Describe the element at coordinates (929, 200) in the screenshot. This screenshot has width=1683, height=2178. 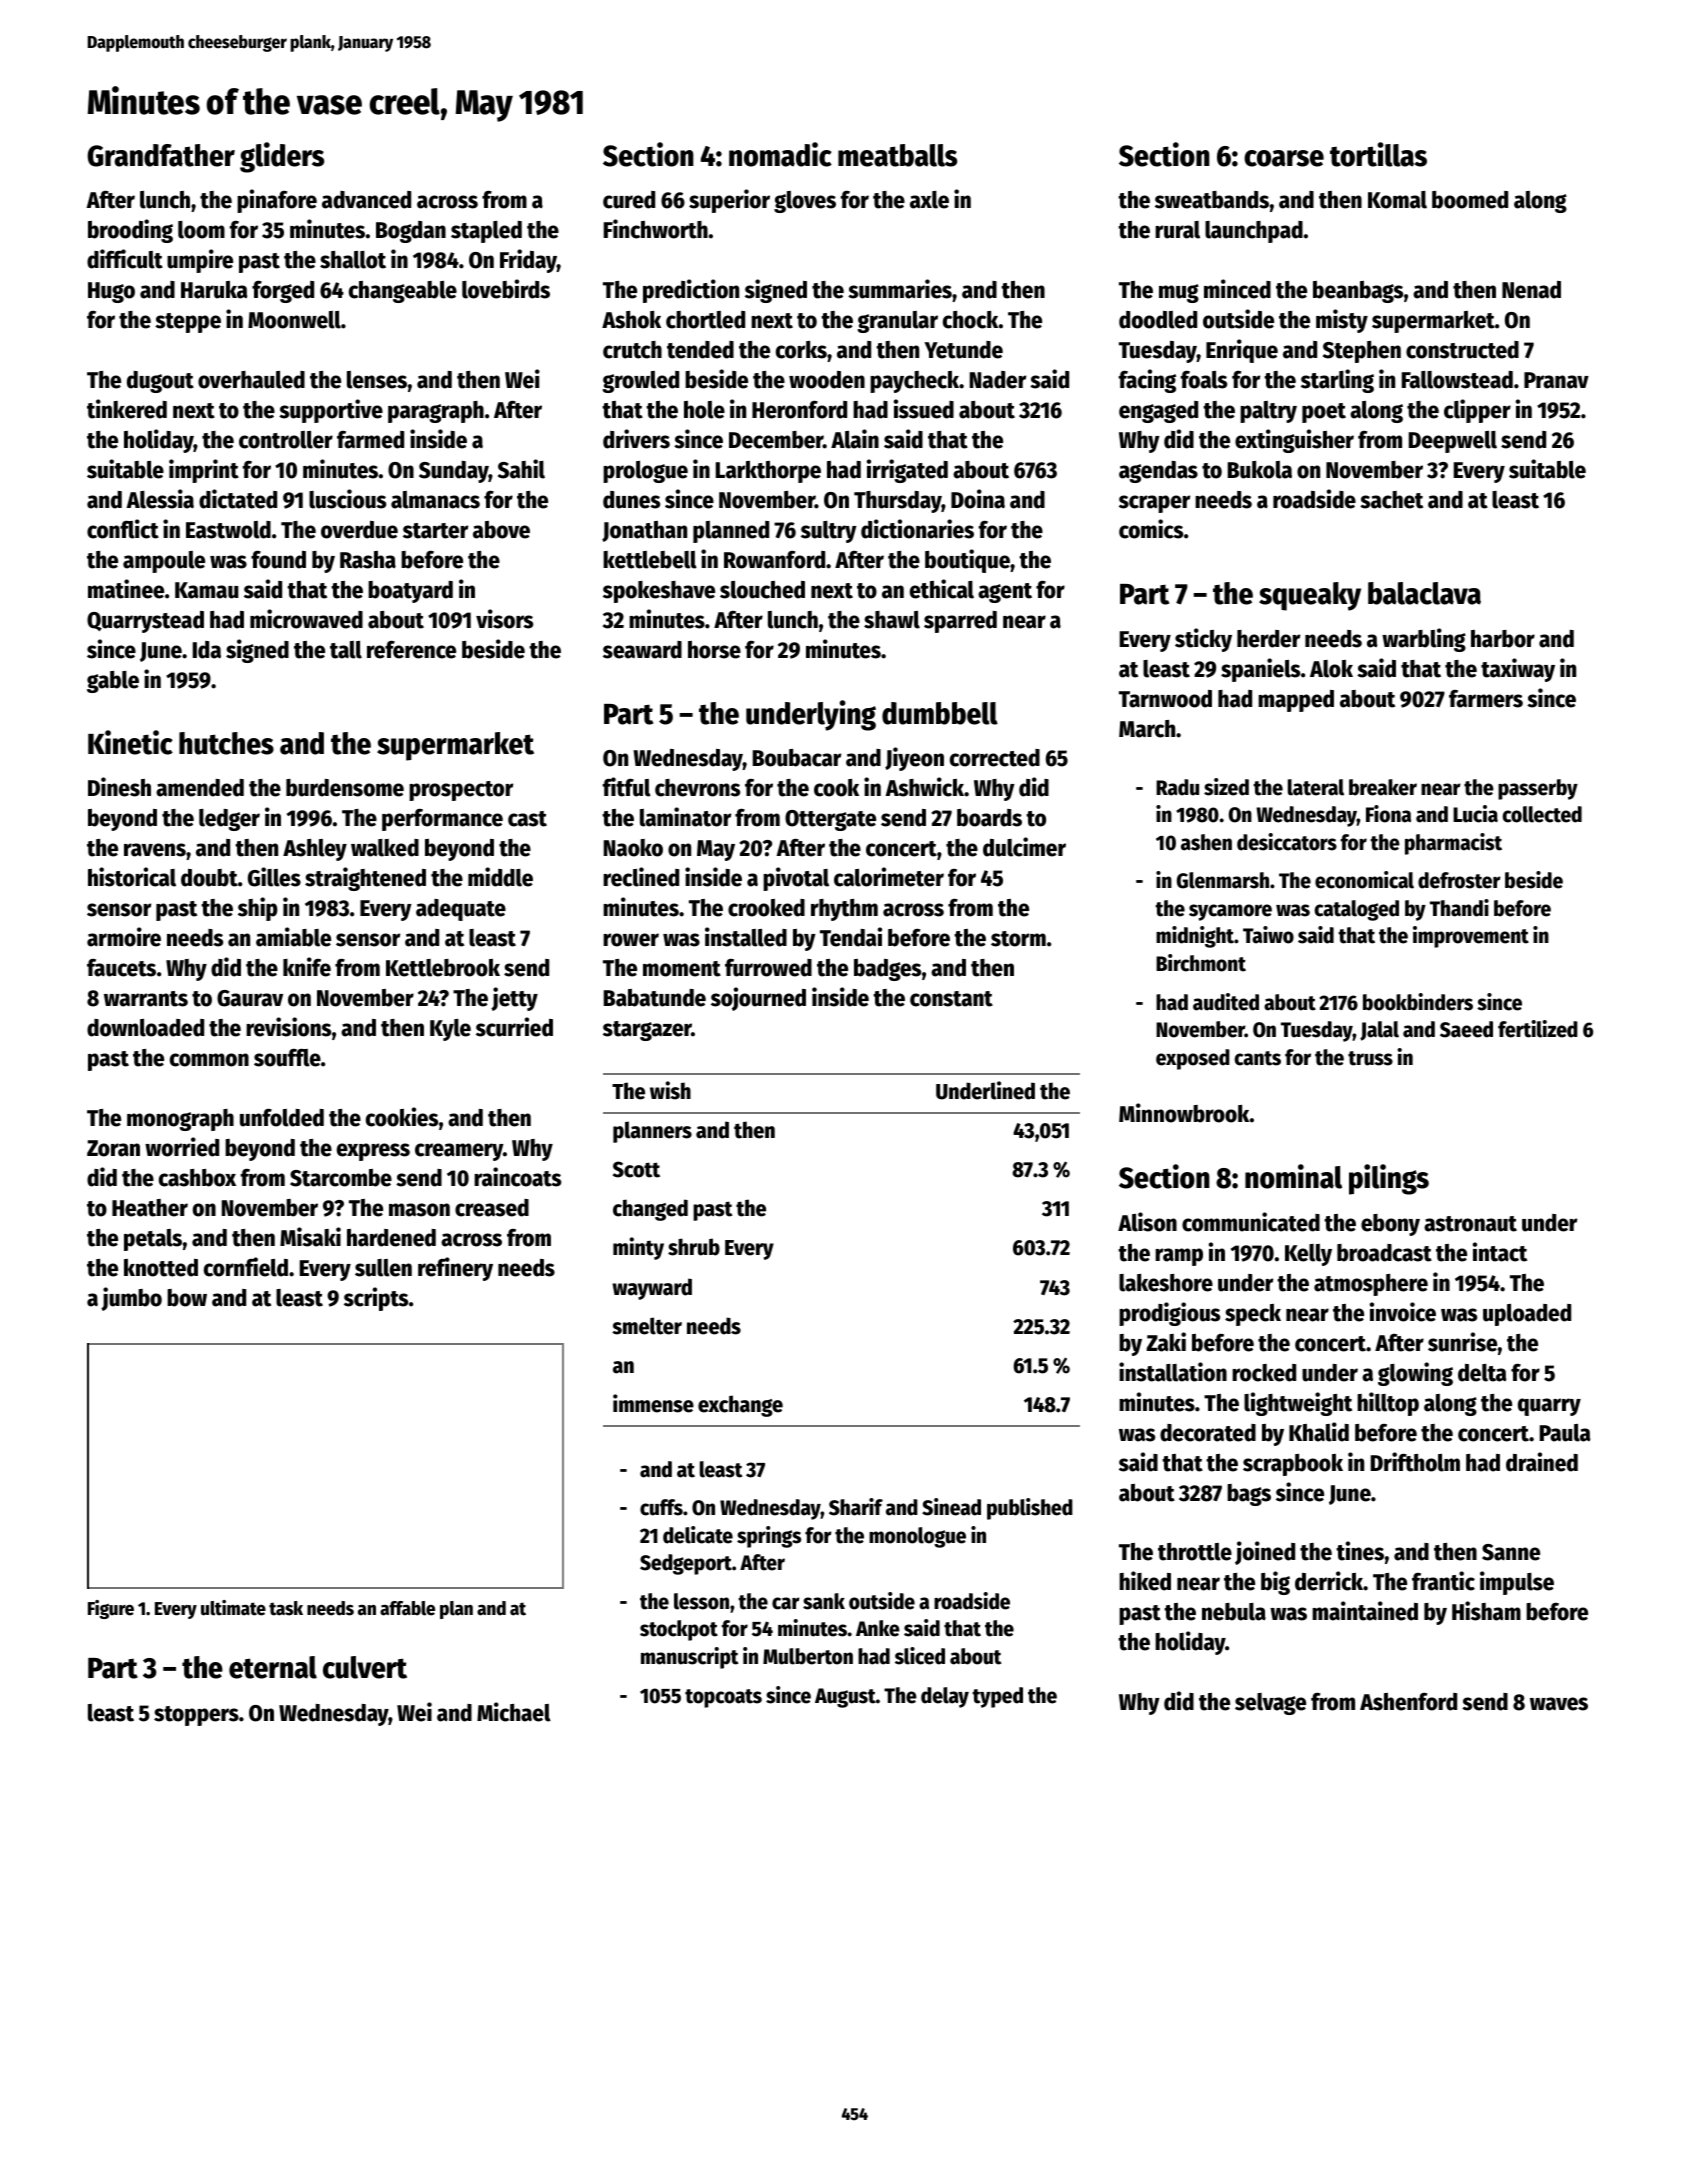
I see `axle` at that location.
